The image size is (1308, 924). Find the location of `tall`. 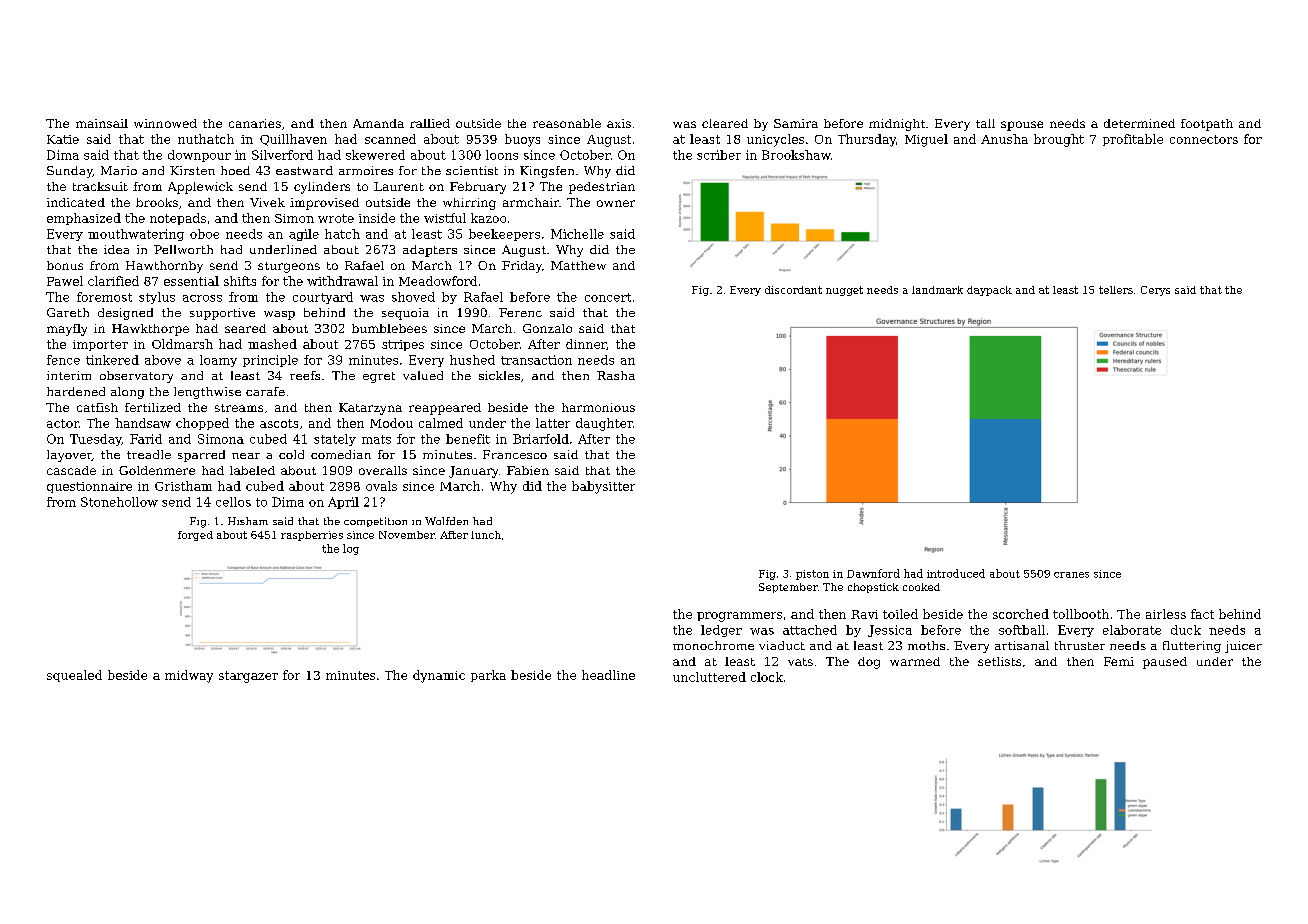

tall is located at coordinates (985, 123).
